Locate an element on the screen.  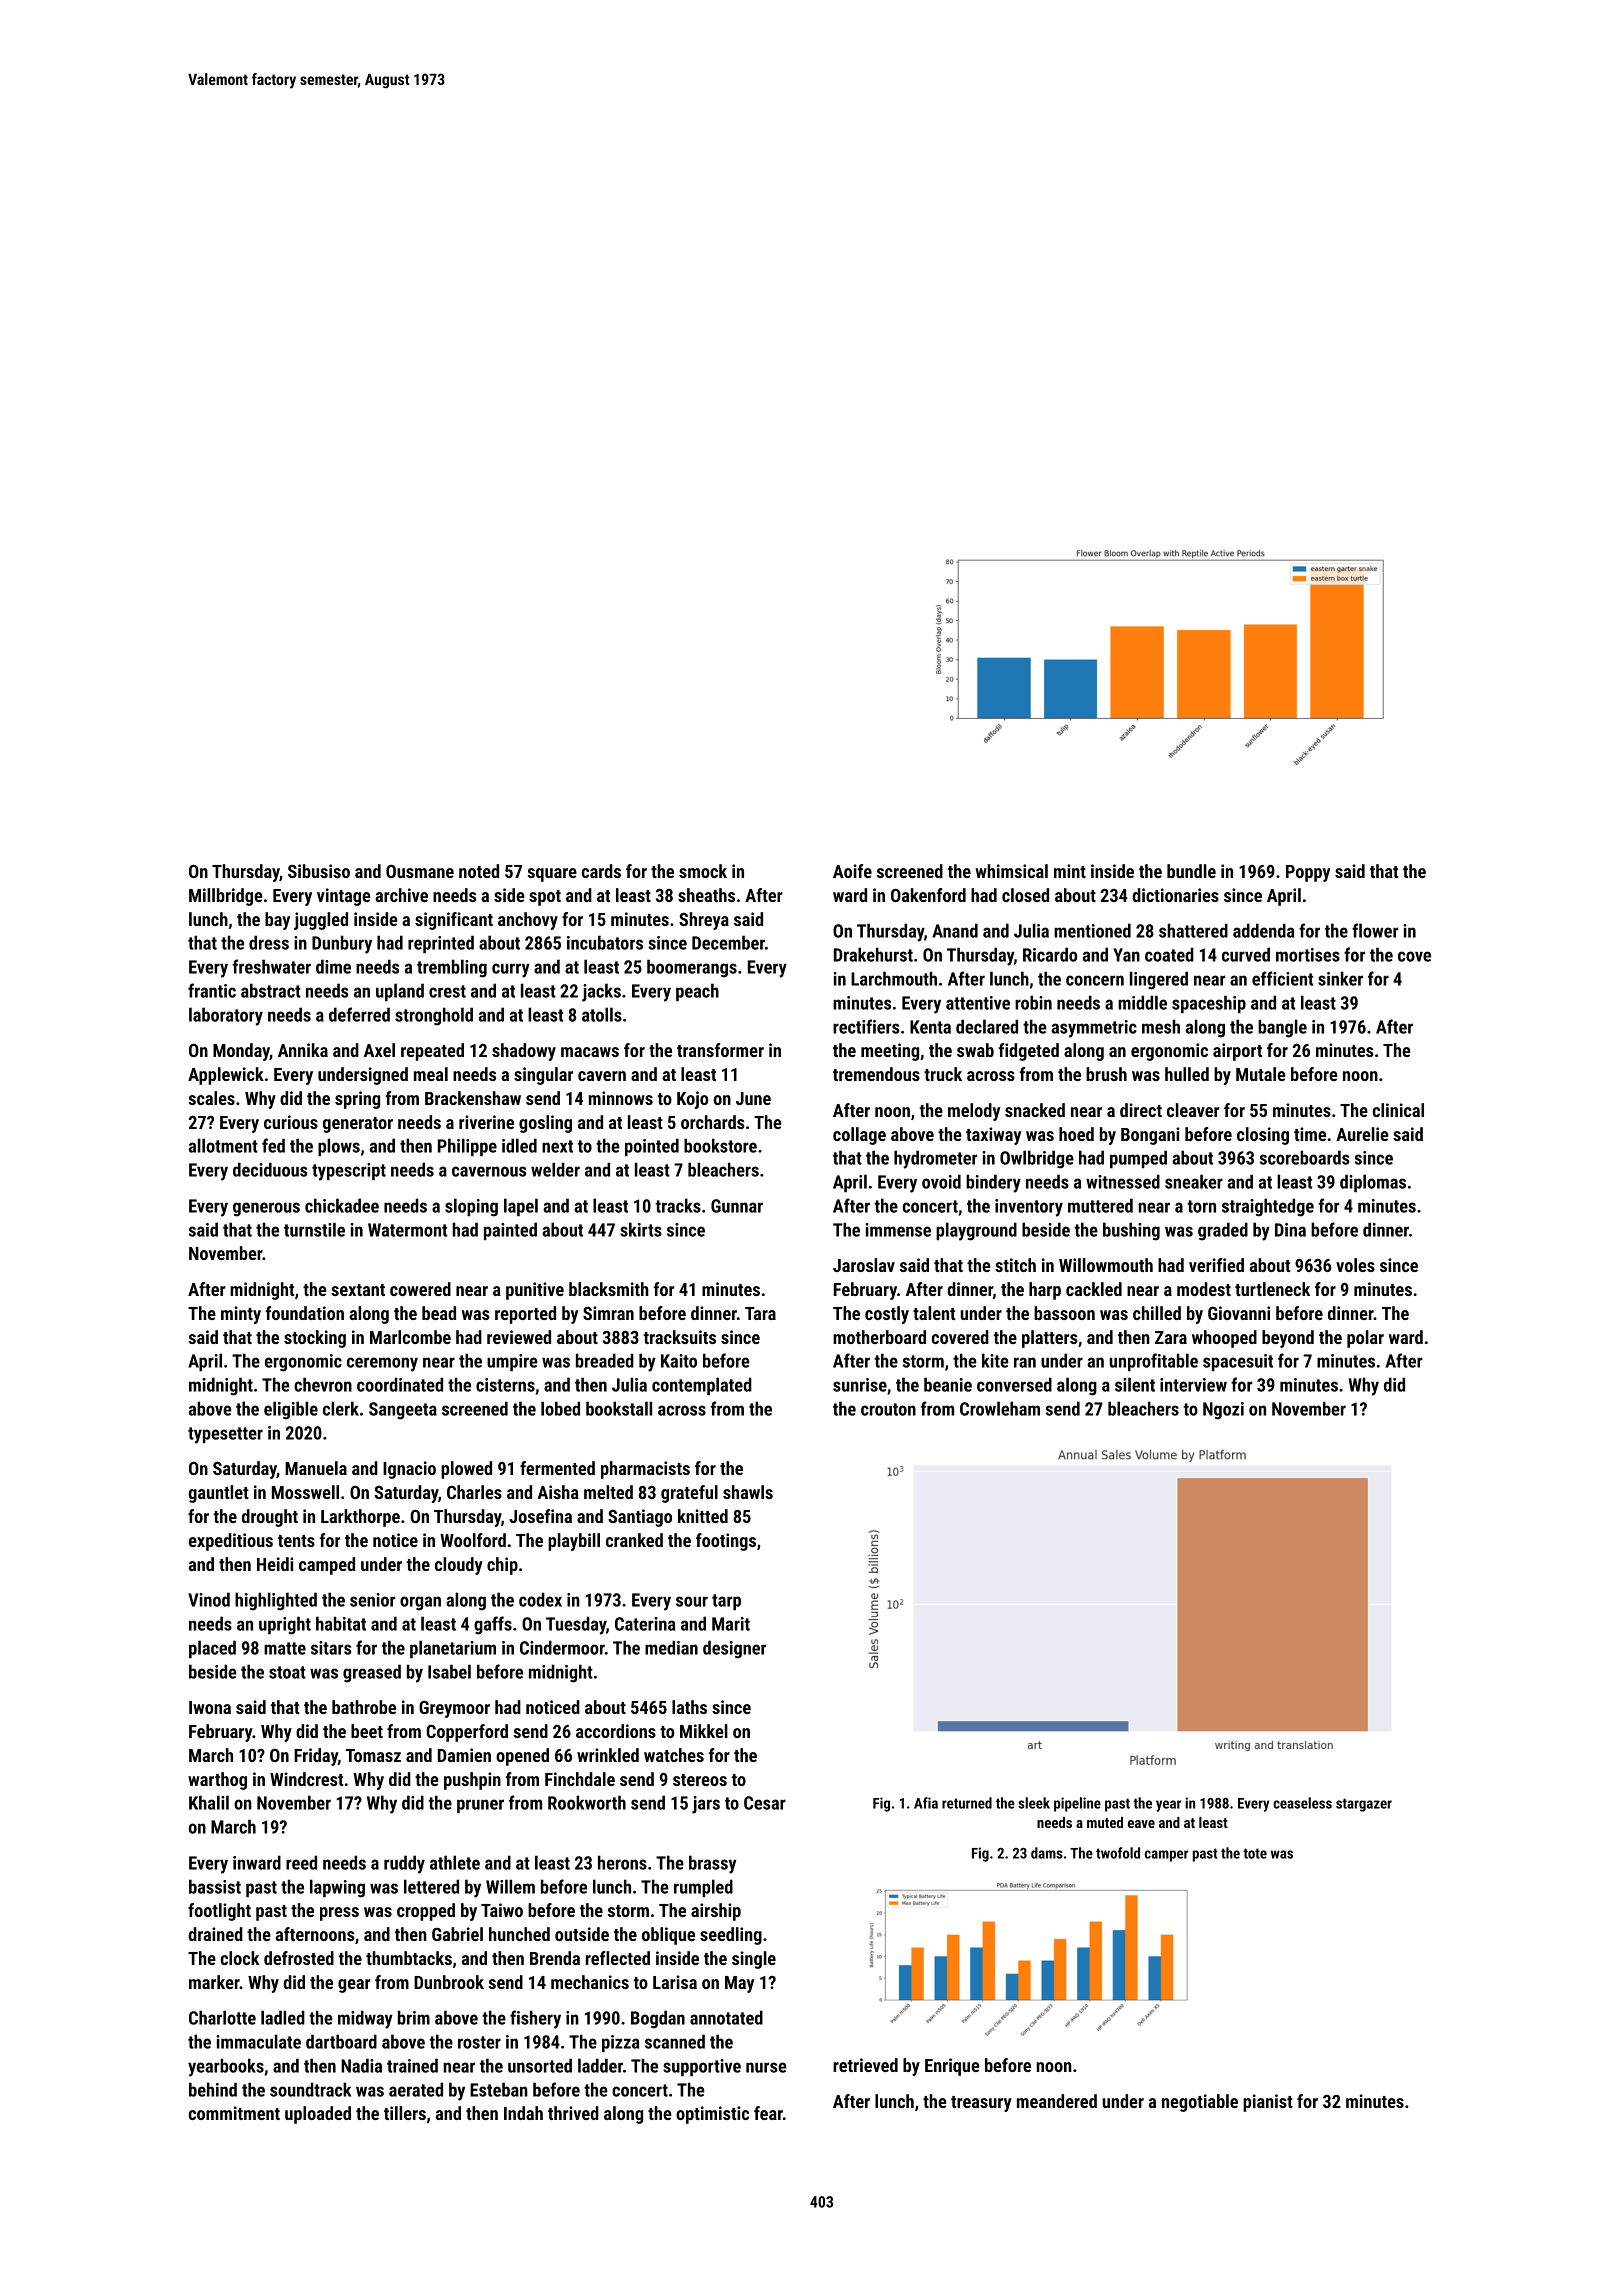
painted is located at coordinates (510, 1231).
